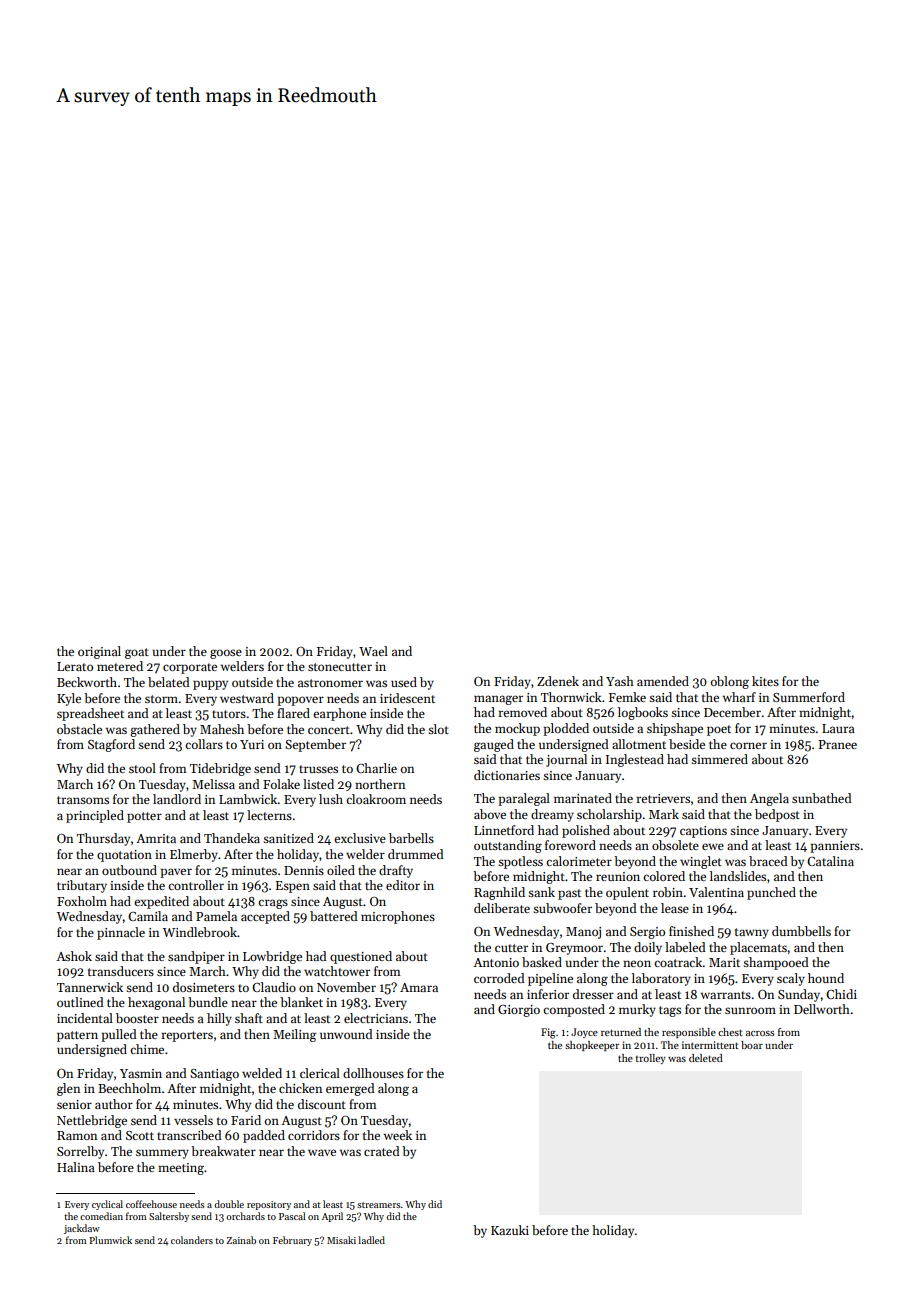 The image size is (924, 1308). Describe the element at coordinates (373, 651) in the document. I see `Wael` at that location.
